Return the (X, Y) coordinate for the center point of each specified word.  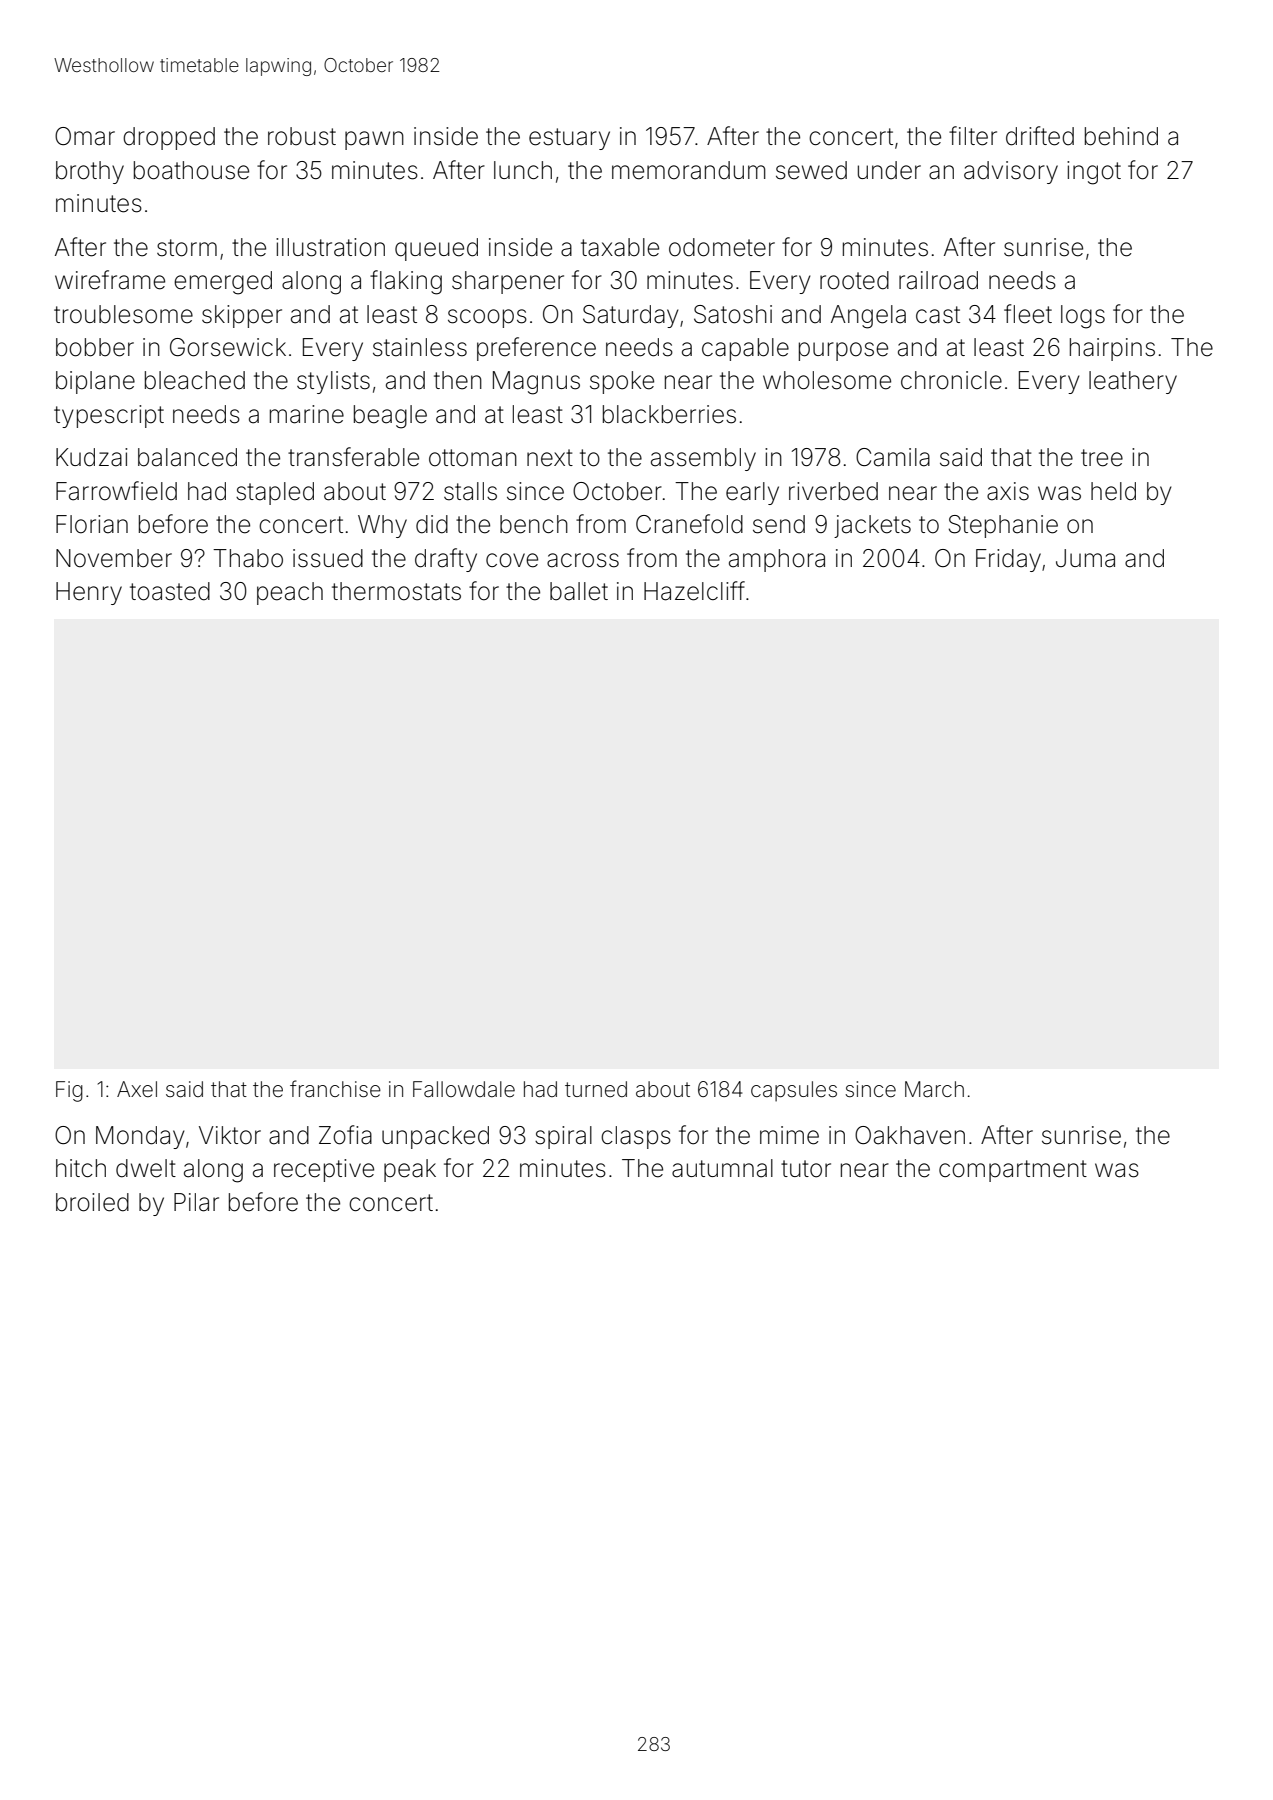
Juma (1085, 558)
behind (1121, 136)
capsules (794, 1091)
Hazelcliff (694, 591)
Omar (85, 136)
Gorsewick (228, 347)
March (934, 1089)
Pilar (196, 1202)
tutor (806, 1169)
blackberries (669, 414)
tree (1102, 458)
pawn (374, 140)
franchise (335, 1089)
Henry (89, 593)
